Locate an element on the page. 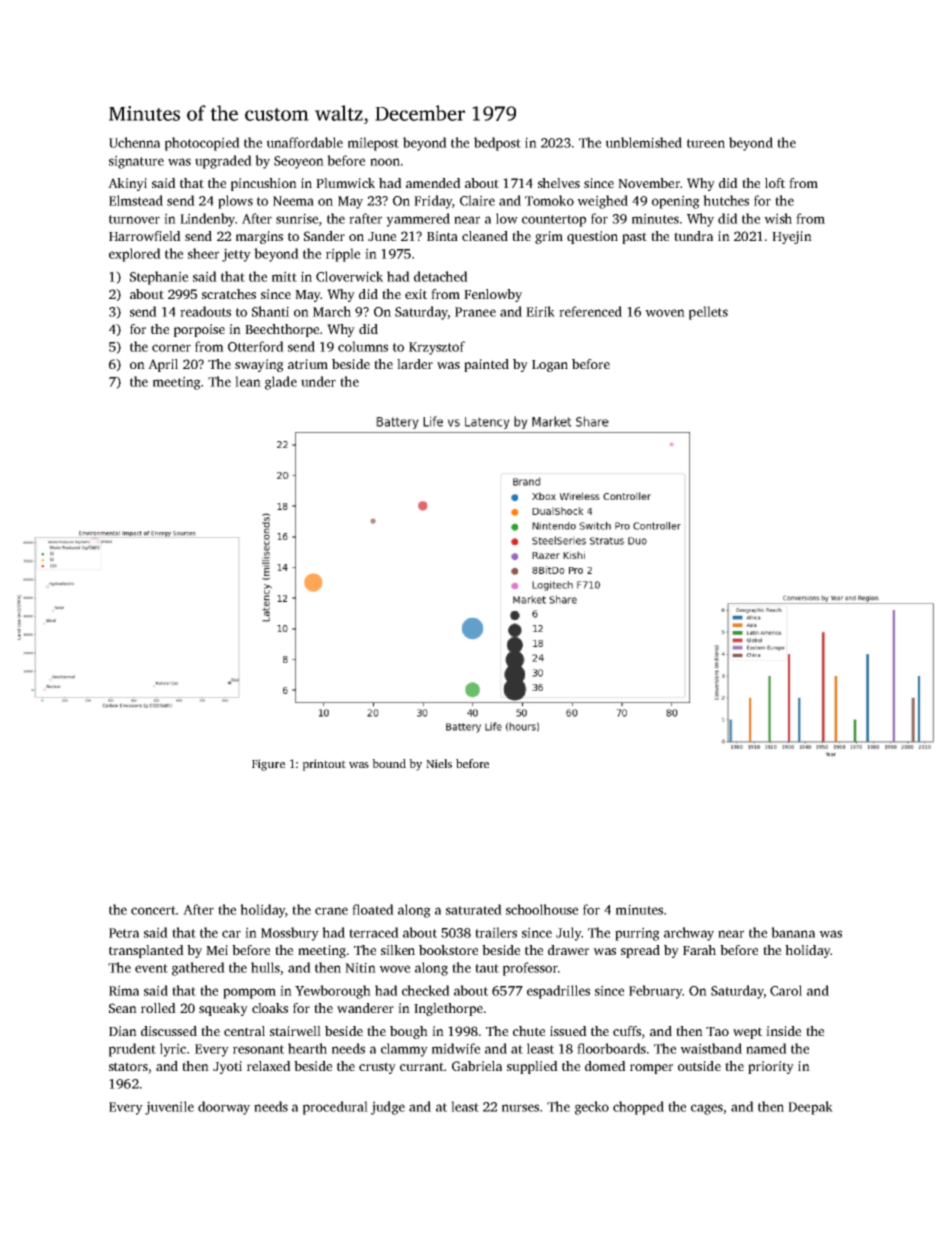 The height and width of the page is (1233, 952). glade is located at coordinates (281, 383).
